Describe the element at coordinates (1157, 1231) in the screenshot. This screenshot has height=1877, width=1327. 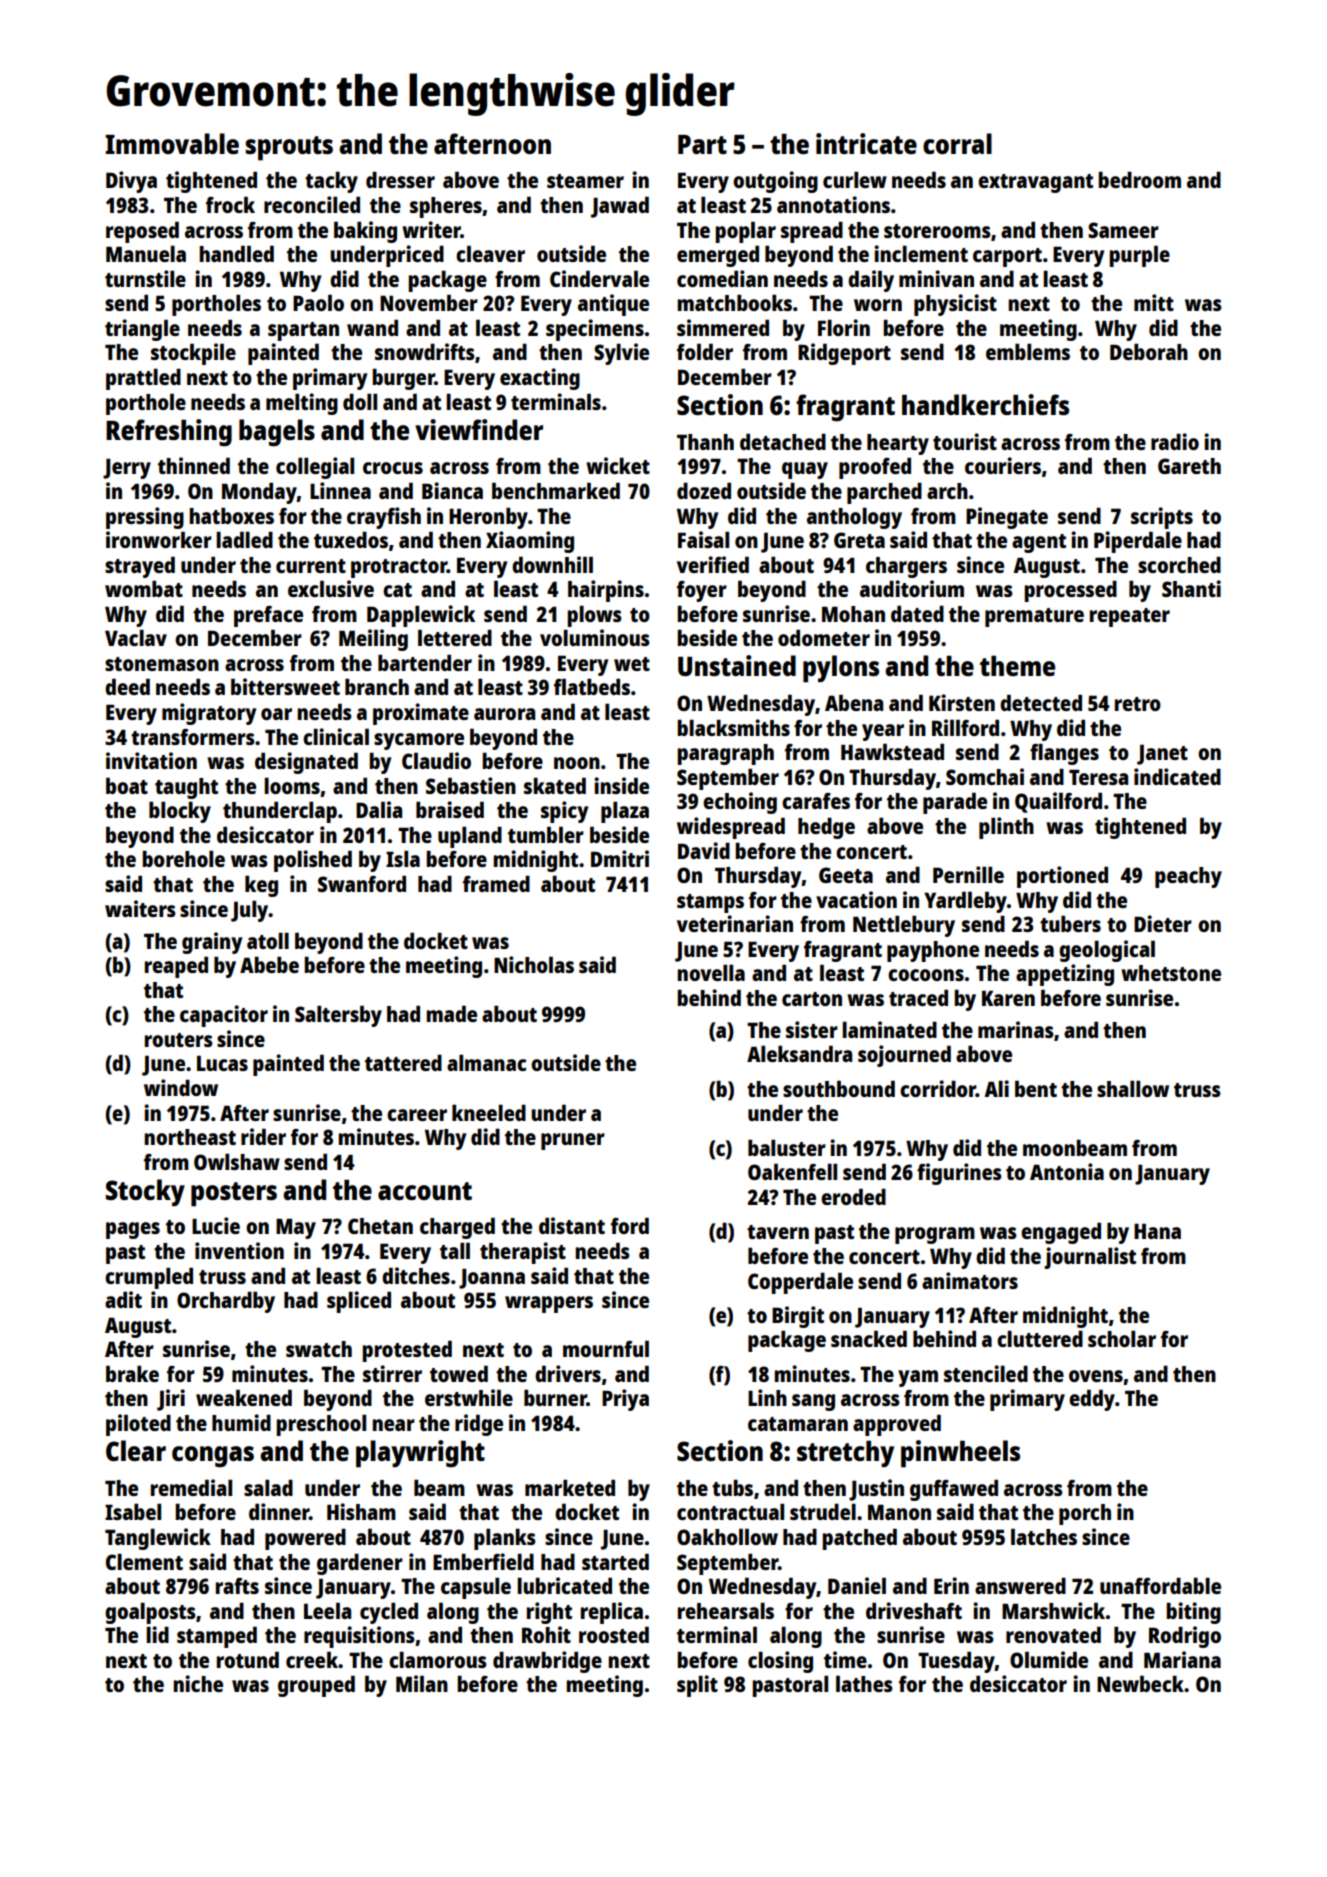
I see `Hana` at that location.
